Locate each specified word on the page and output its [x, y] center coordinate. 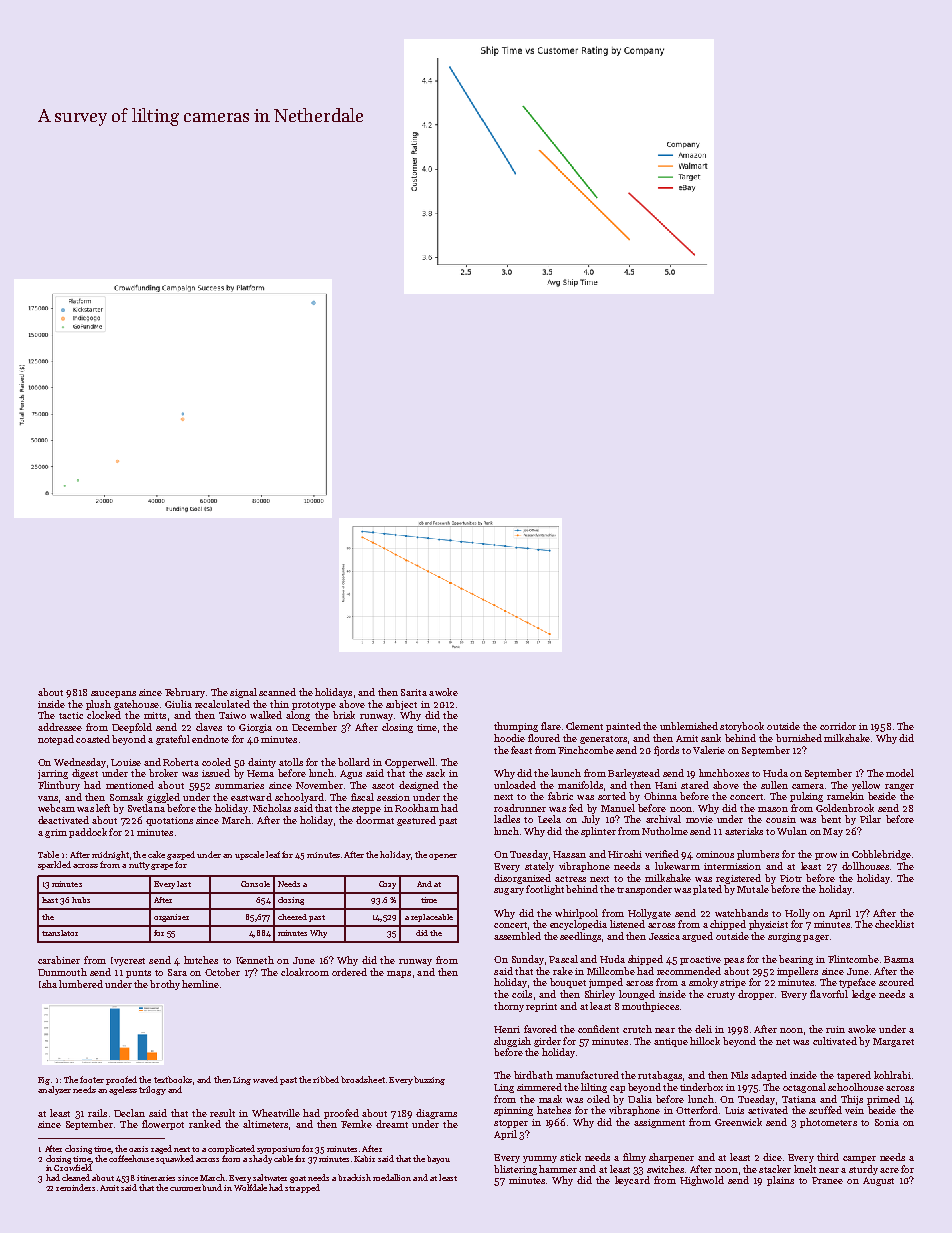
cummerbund [196, 1187]
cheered [292, 917]
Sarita [414, 692]
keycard [632, 1181]
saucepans [113, 694]
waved [265, 1079]
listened [627, 924]
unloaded [515, 785]
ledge [864, 995]
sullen [774, 785]
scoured [896, 982]
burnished [799, 738]
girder [547, 1042]
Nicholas [272, 808]
